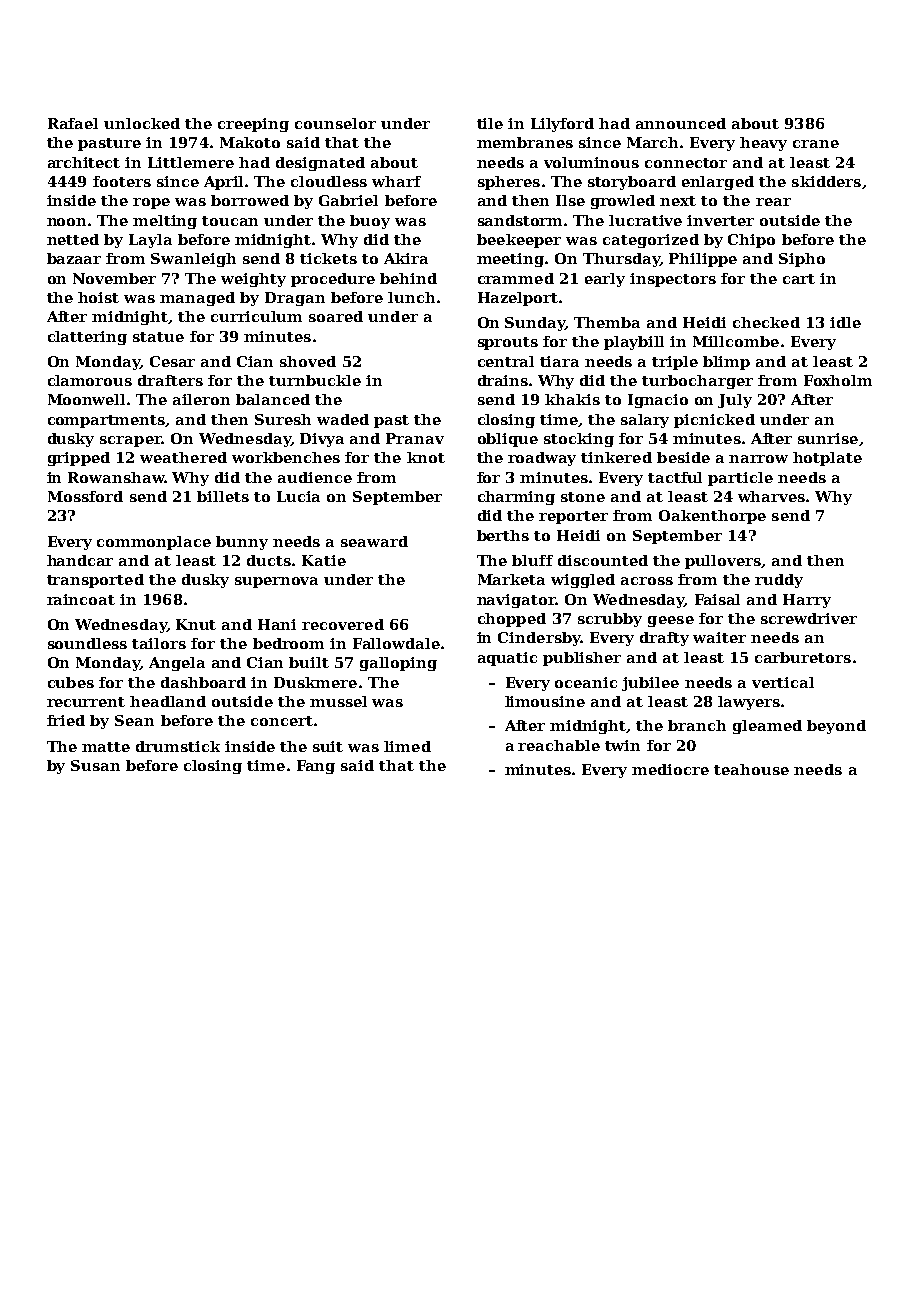 The height and width of the screenshot is (1308, 924). What do you see at coordinates (322, 440) in the screenshot?
I see `Divya` at bounding box center [322, 440].
